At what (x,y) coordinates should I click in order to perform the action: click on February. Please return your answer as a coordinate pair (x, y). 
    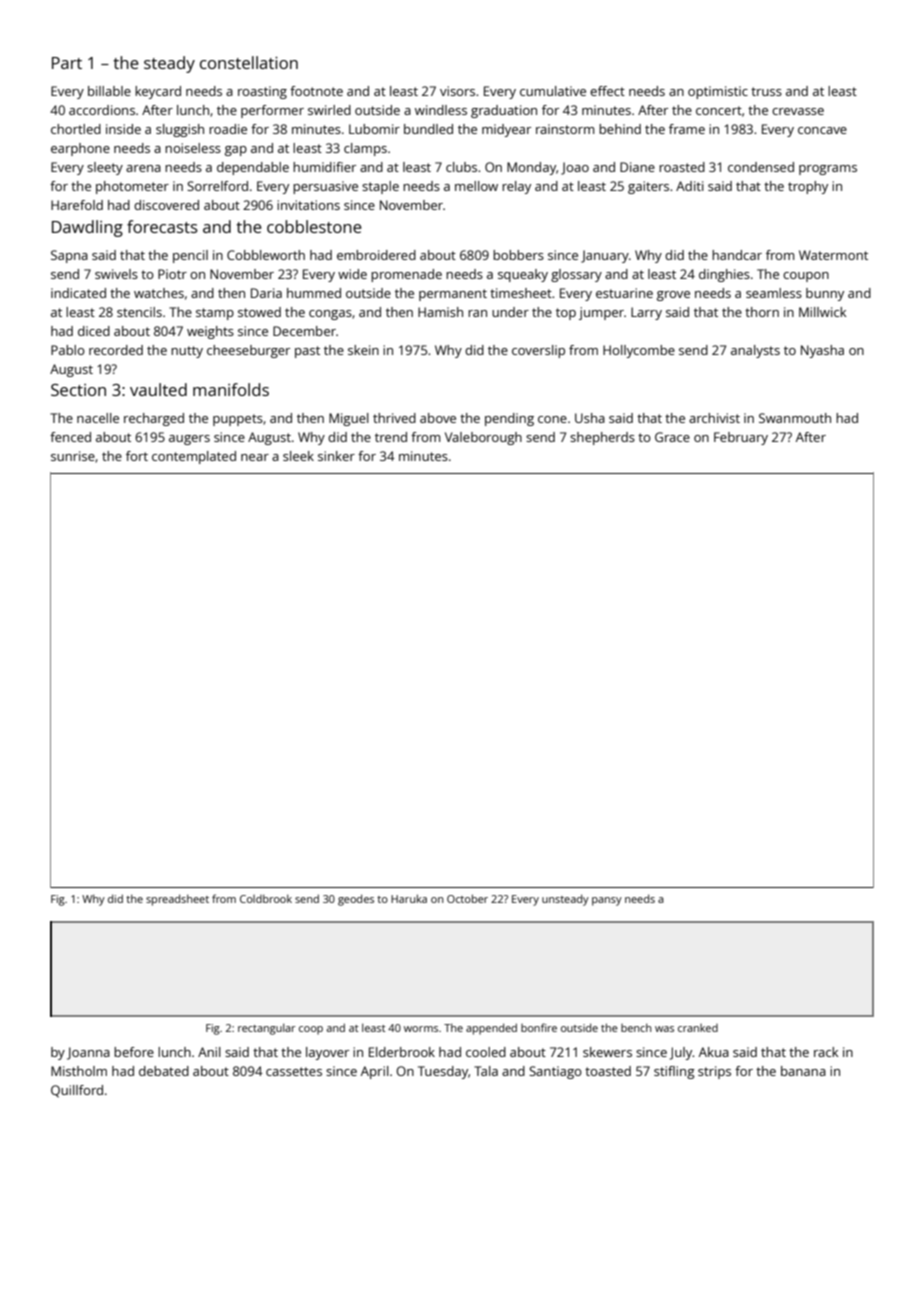
    Looking at the image, I should click on (741, 438).
